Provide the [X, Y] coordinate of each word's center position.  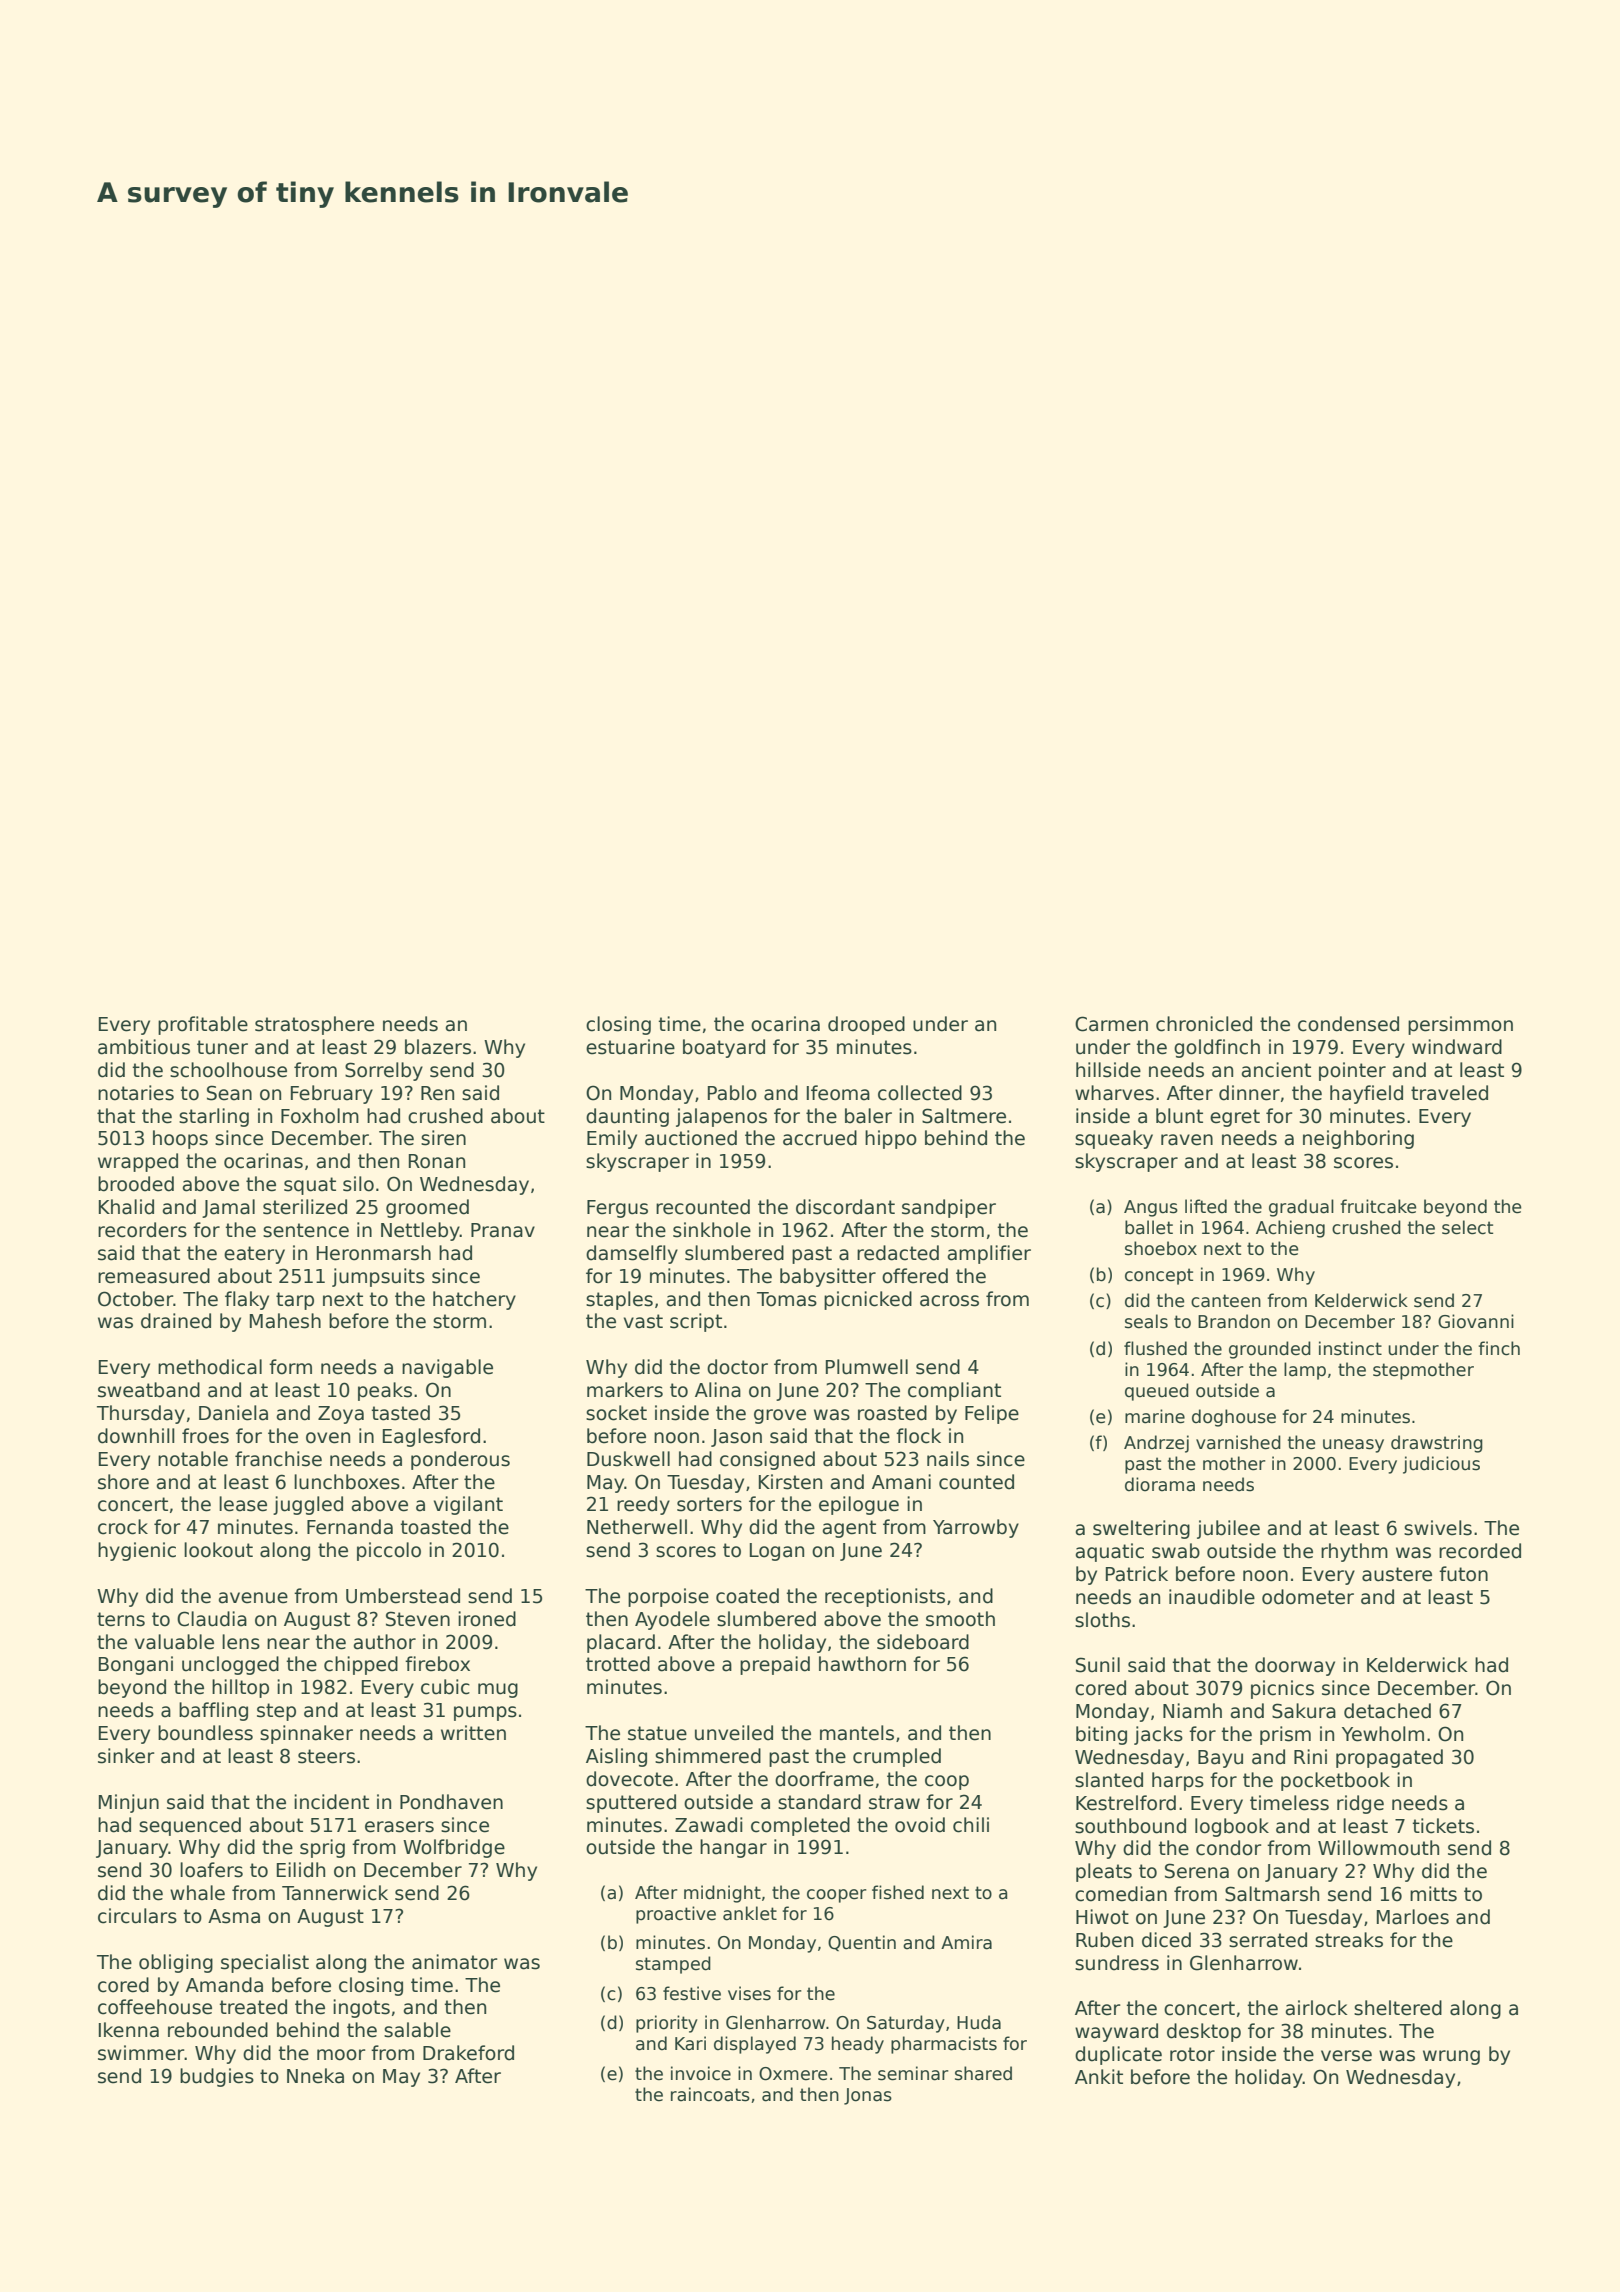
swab [1176, 1551]
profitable [203, 1025]
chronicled [1204, 1024]
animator [455, 1962]
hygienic [137, 1551]
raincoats [710, 2094]
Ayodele [672, 1620]
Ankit [1099, 2076]
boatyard [724, 1048]
